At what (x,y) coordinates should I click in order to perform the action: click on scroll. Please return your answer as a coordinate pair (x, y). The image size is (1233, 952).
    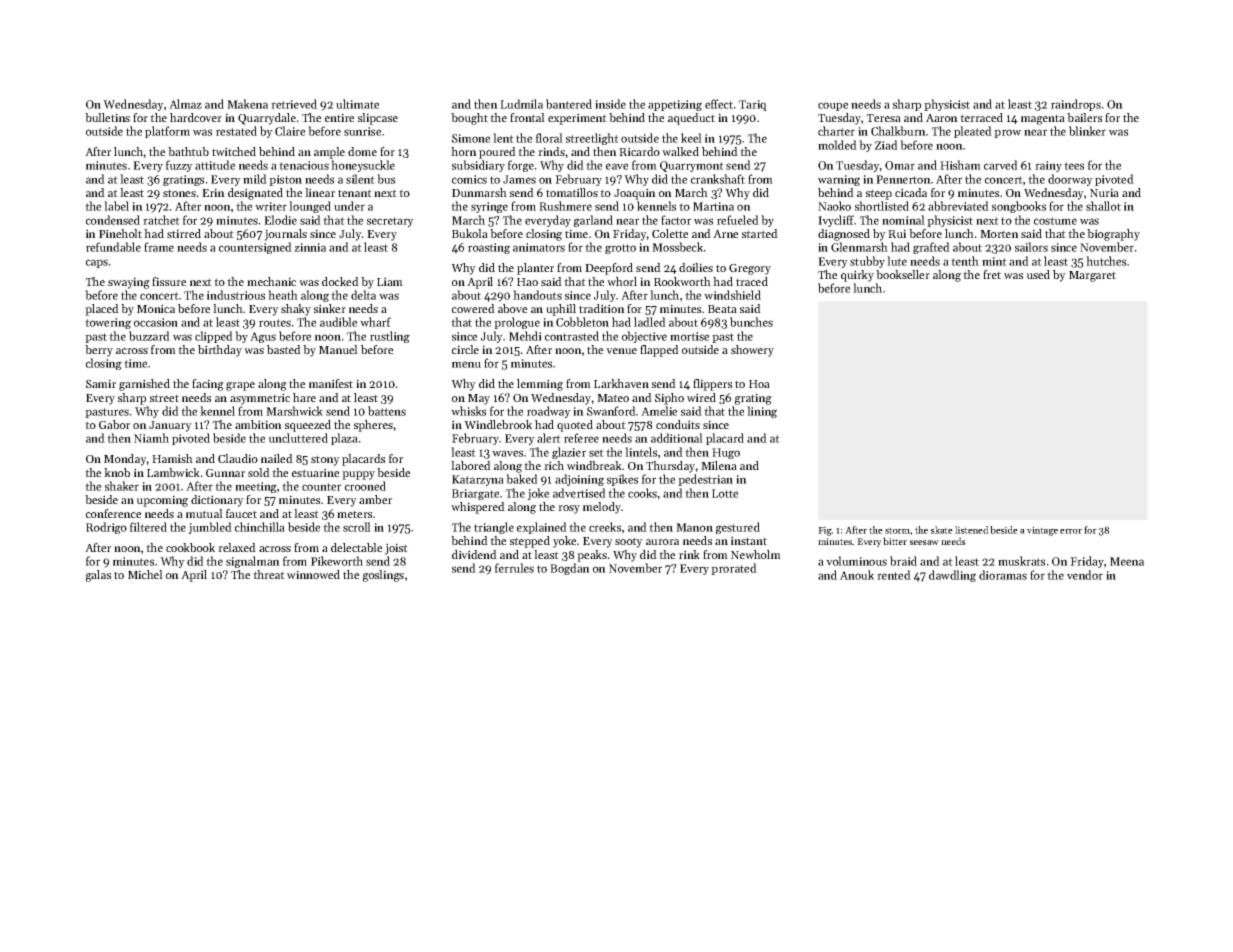
    Looking at the image, I should click on (357, 527).
